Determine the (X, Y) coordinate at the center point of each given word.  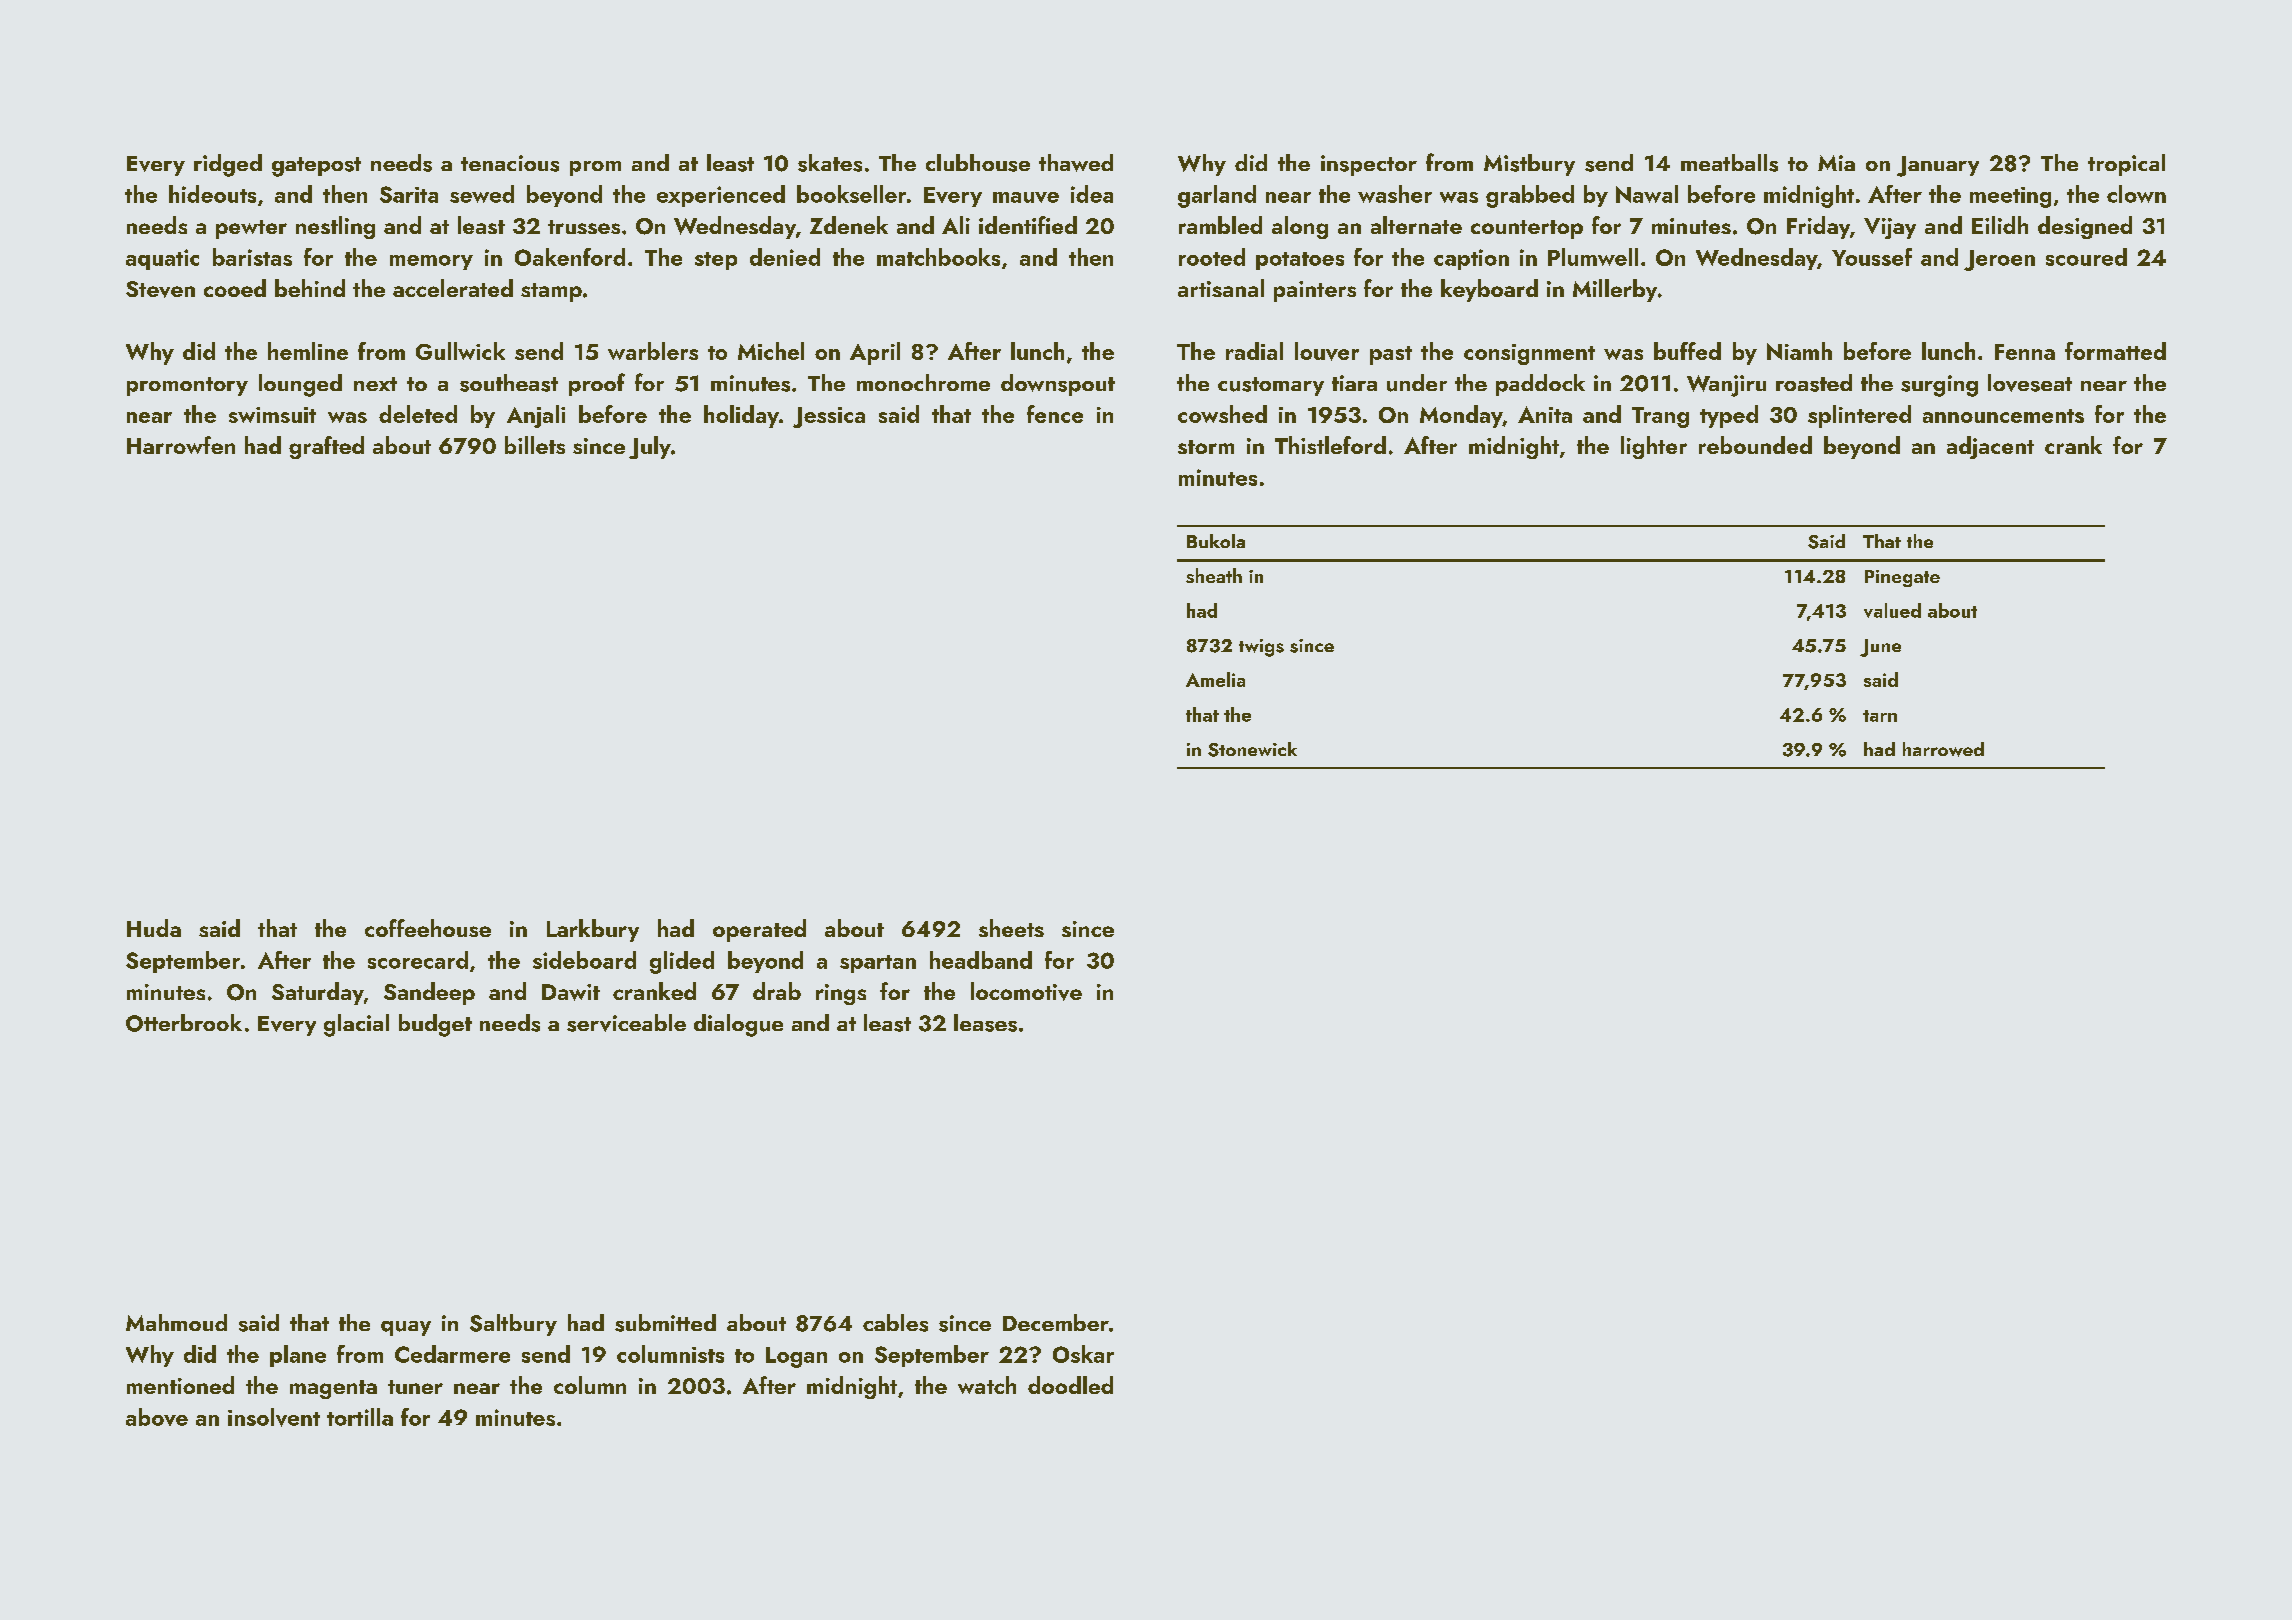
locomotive (1026, 991)
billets (535, 445)
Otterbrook (184, 1023)
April (875, 353)
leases (985, 1023)
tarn (1880, 716)
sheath (1214, 575)
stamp (551, 292)
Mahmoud (176, 1322)
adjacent (1990, 447)
